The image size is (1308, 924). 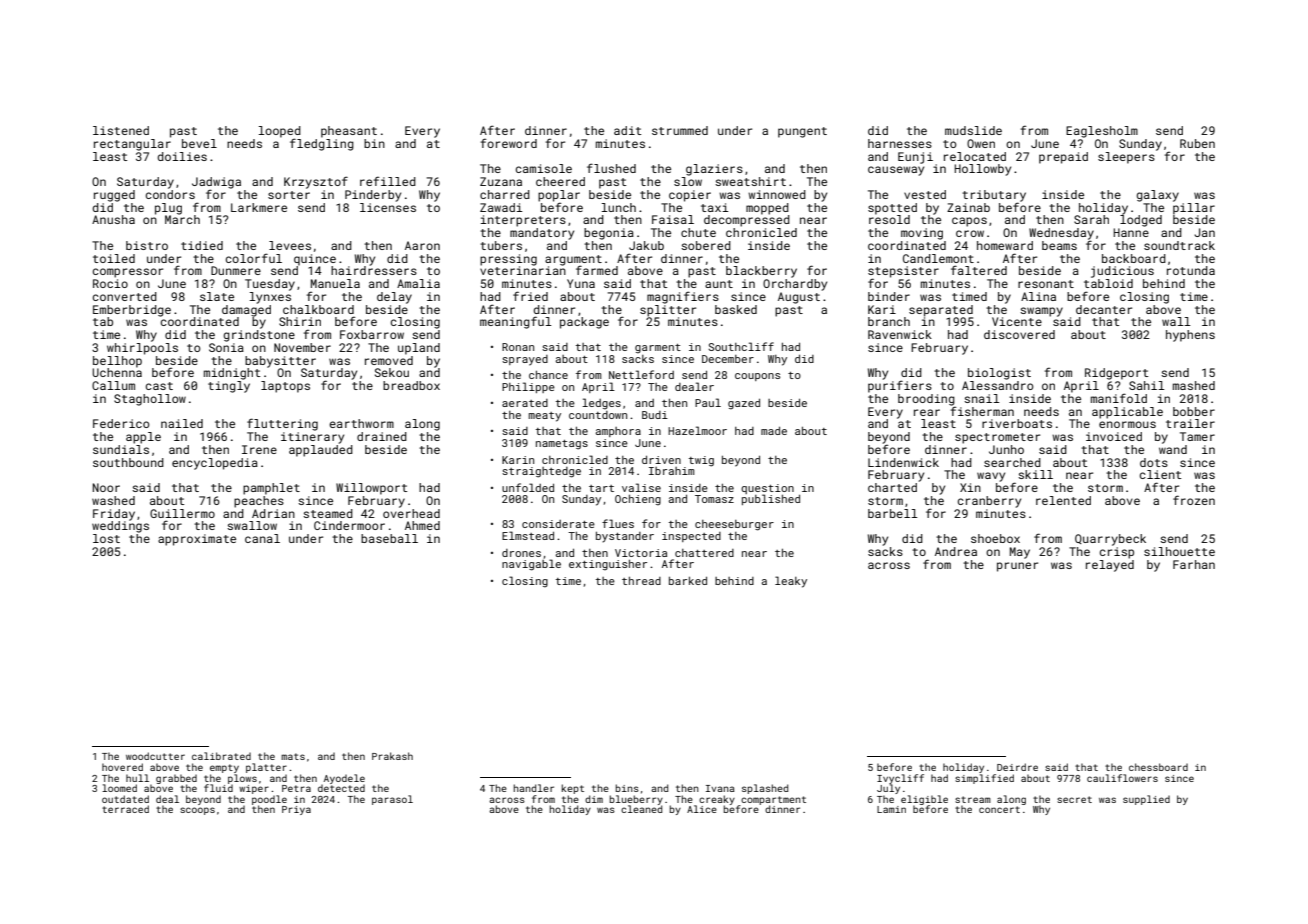 I want to click on fluid, so click(x=218, y=788).
